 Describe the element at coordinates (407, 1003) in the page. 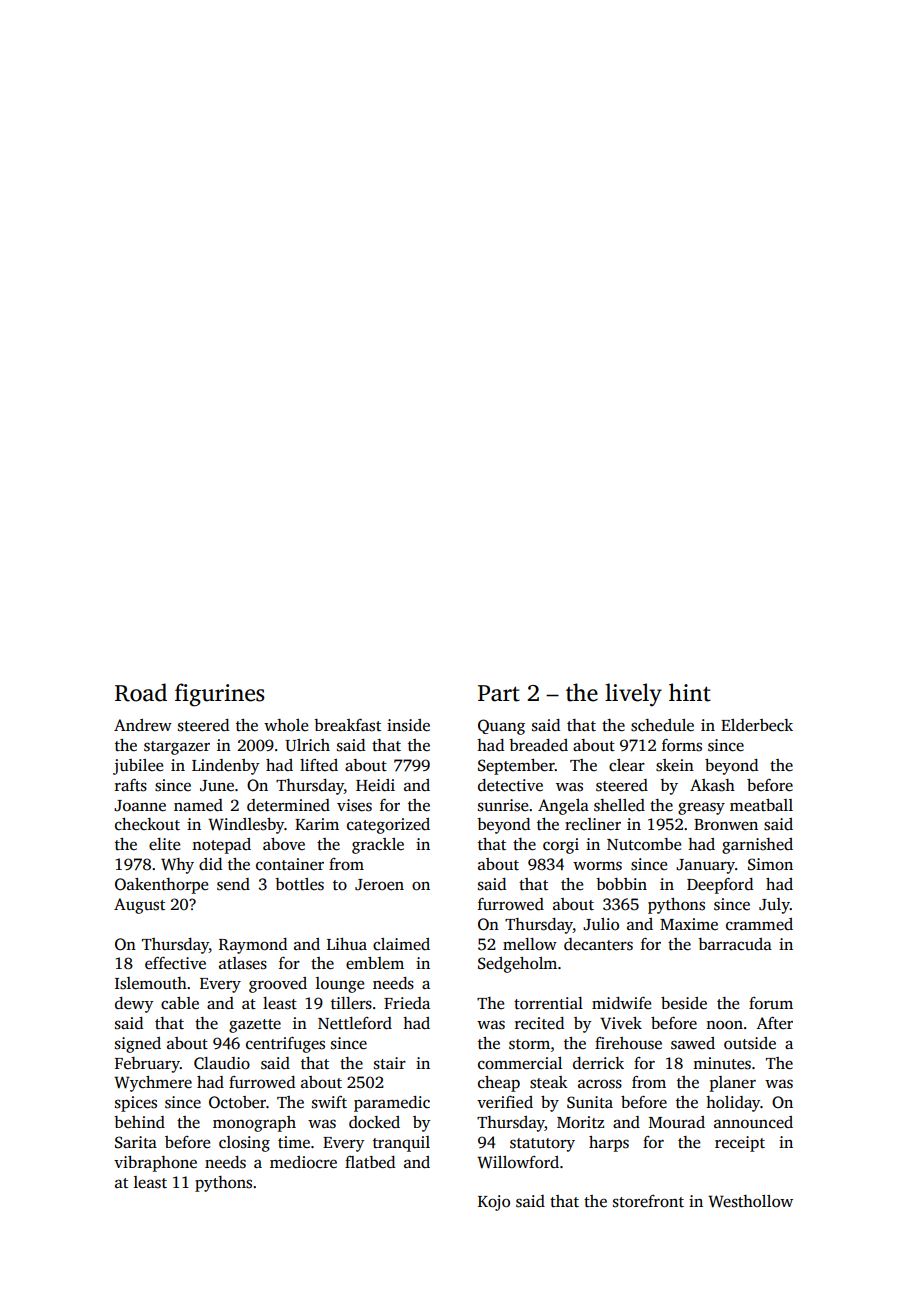

I see `Frieda` at that location.
